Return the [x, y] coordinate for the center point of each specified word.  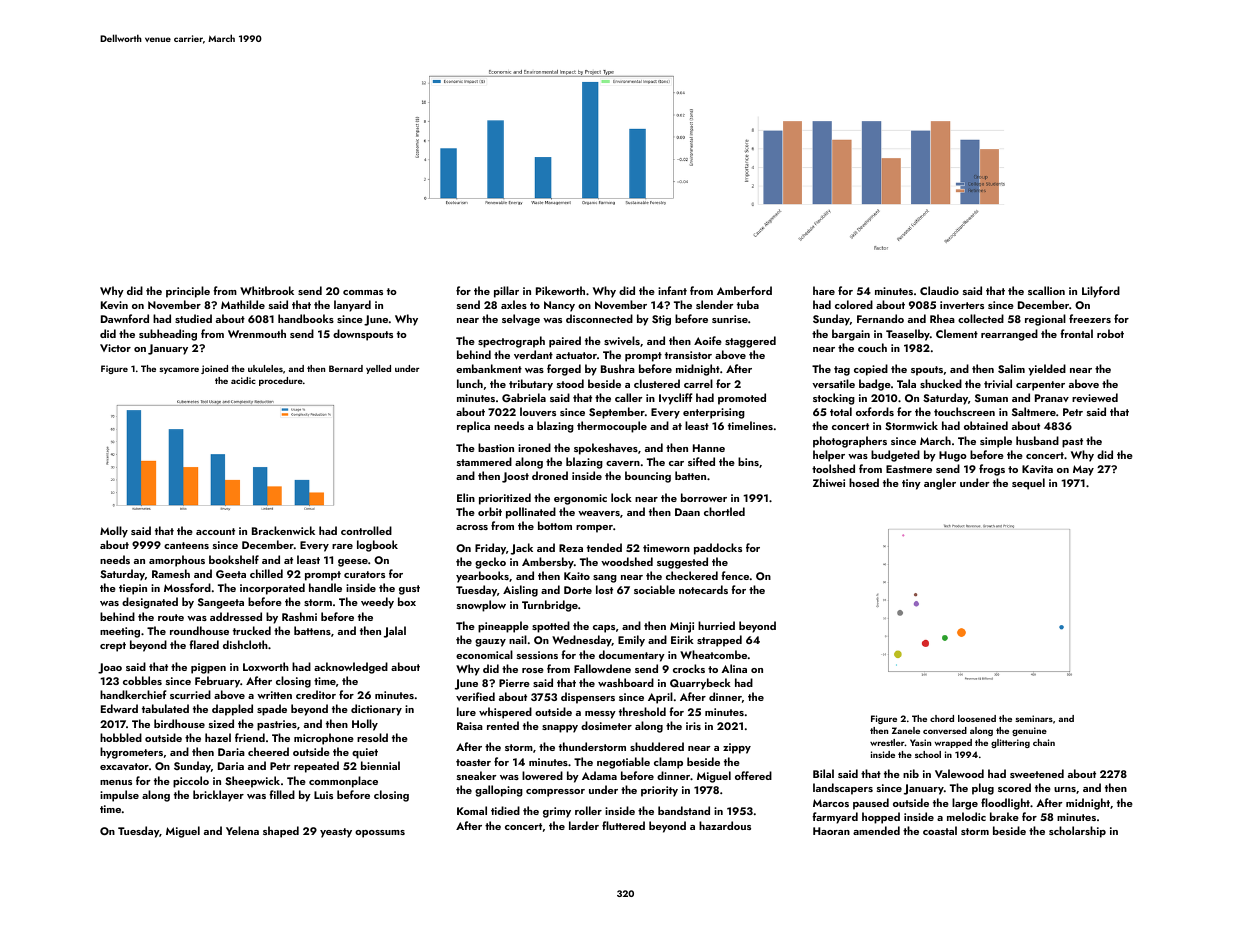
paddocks [718, 549]
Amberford [744, 290]
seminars [1034, 718]
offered [753, 775]
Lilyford [1101, 292]
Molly [114, 532]
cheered [268, 751]
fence [735, 575]
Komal [472, 810]
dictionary [376, 710]
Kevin [114, 305]
